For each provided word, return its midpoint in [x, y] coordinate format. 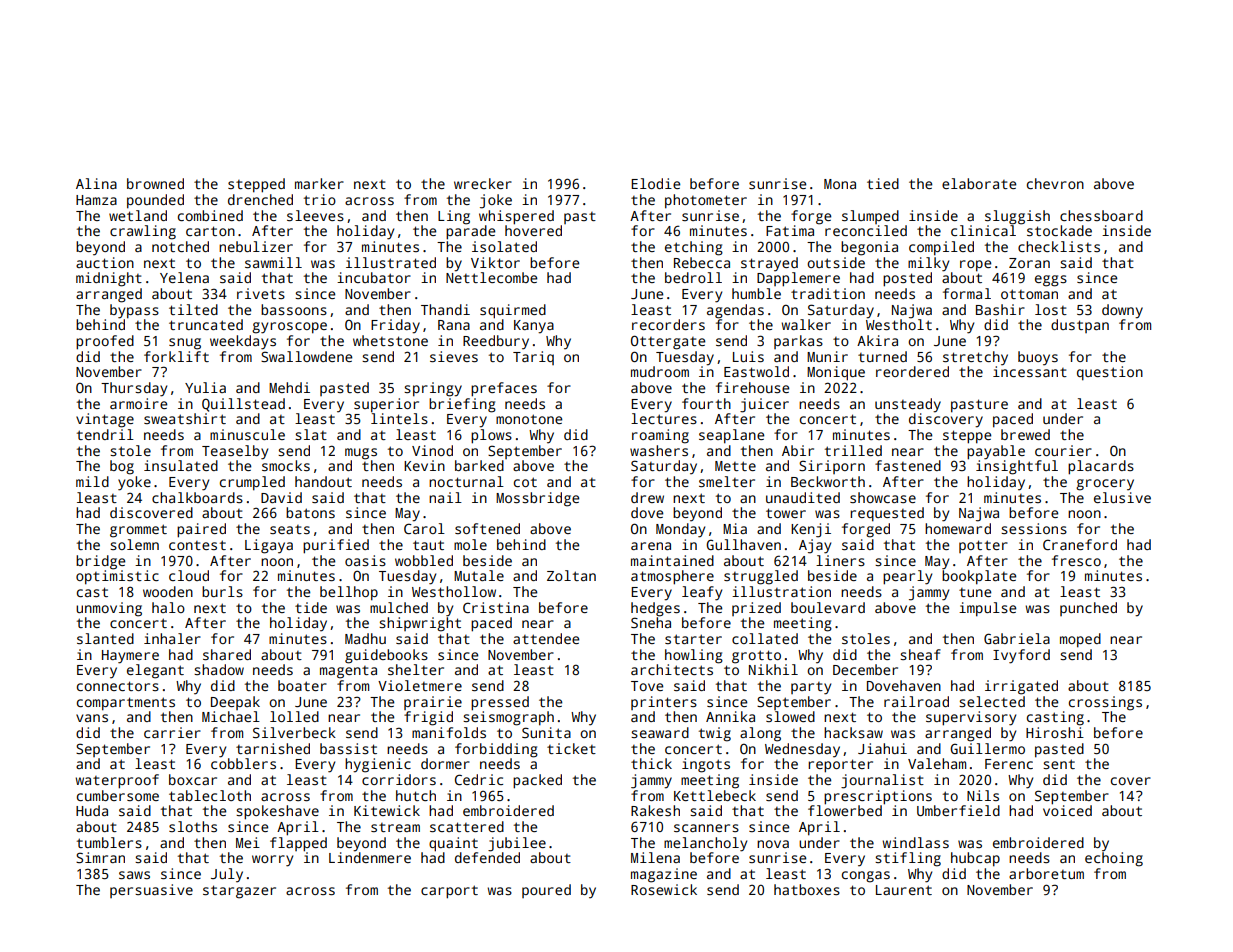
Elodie [655, 183]
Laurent [904, 890]
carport [449, 892]
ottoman [1029, 294]
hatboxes [807, 889]
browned [155, 183]
